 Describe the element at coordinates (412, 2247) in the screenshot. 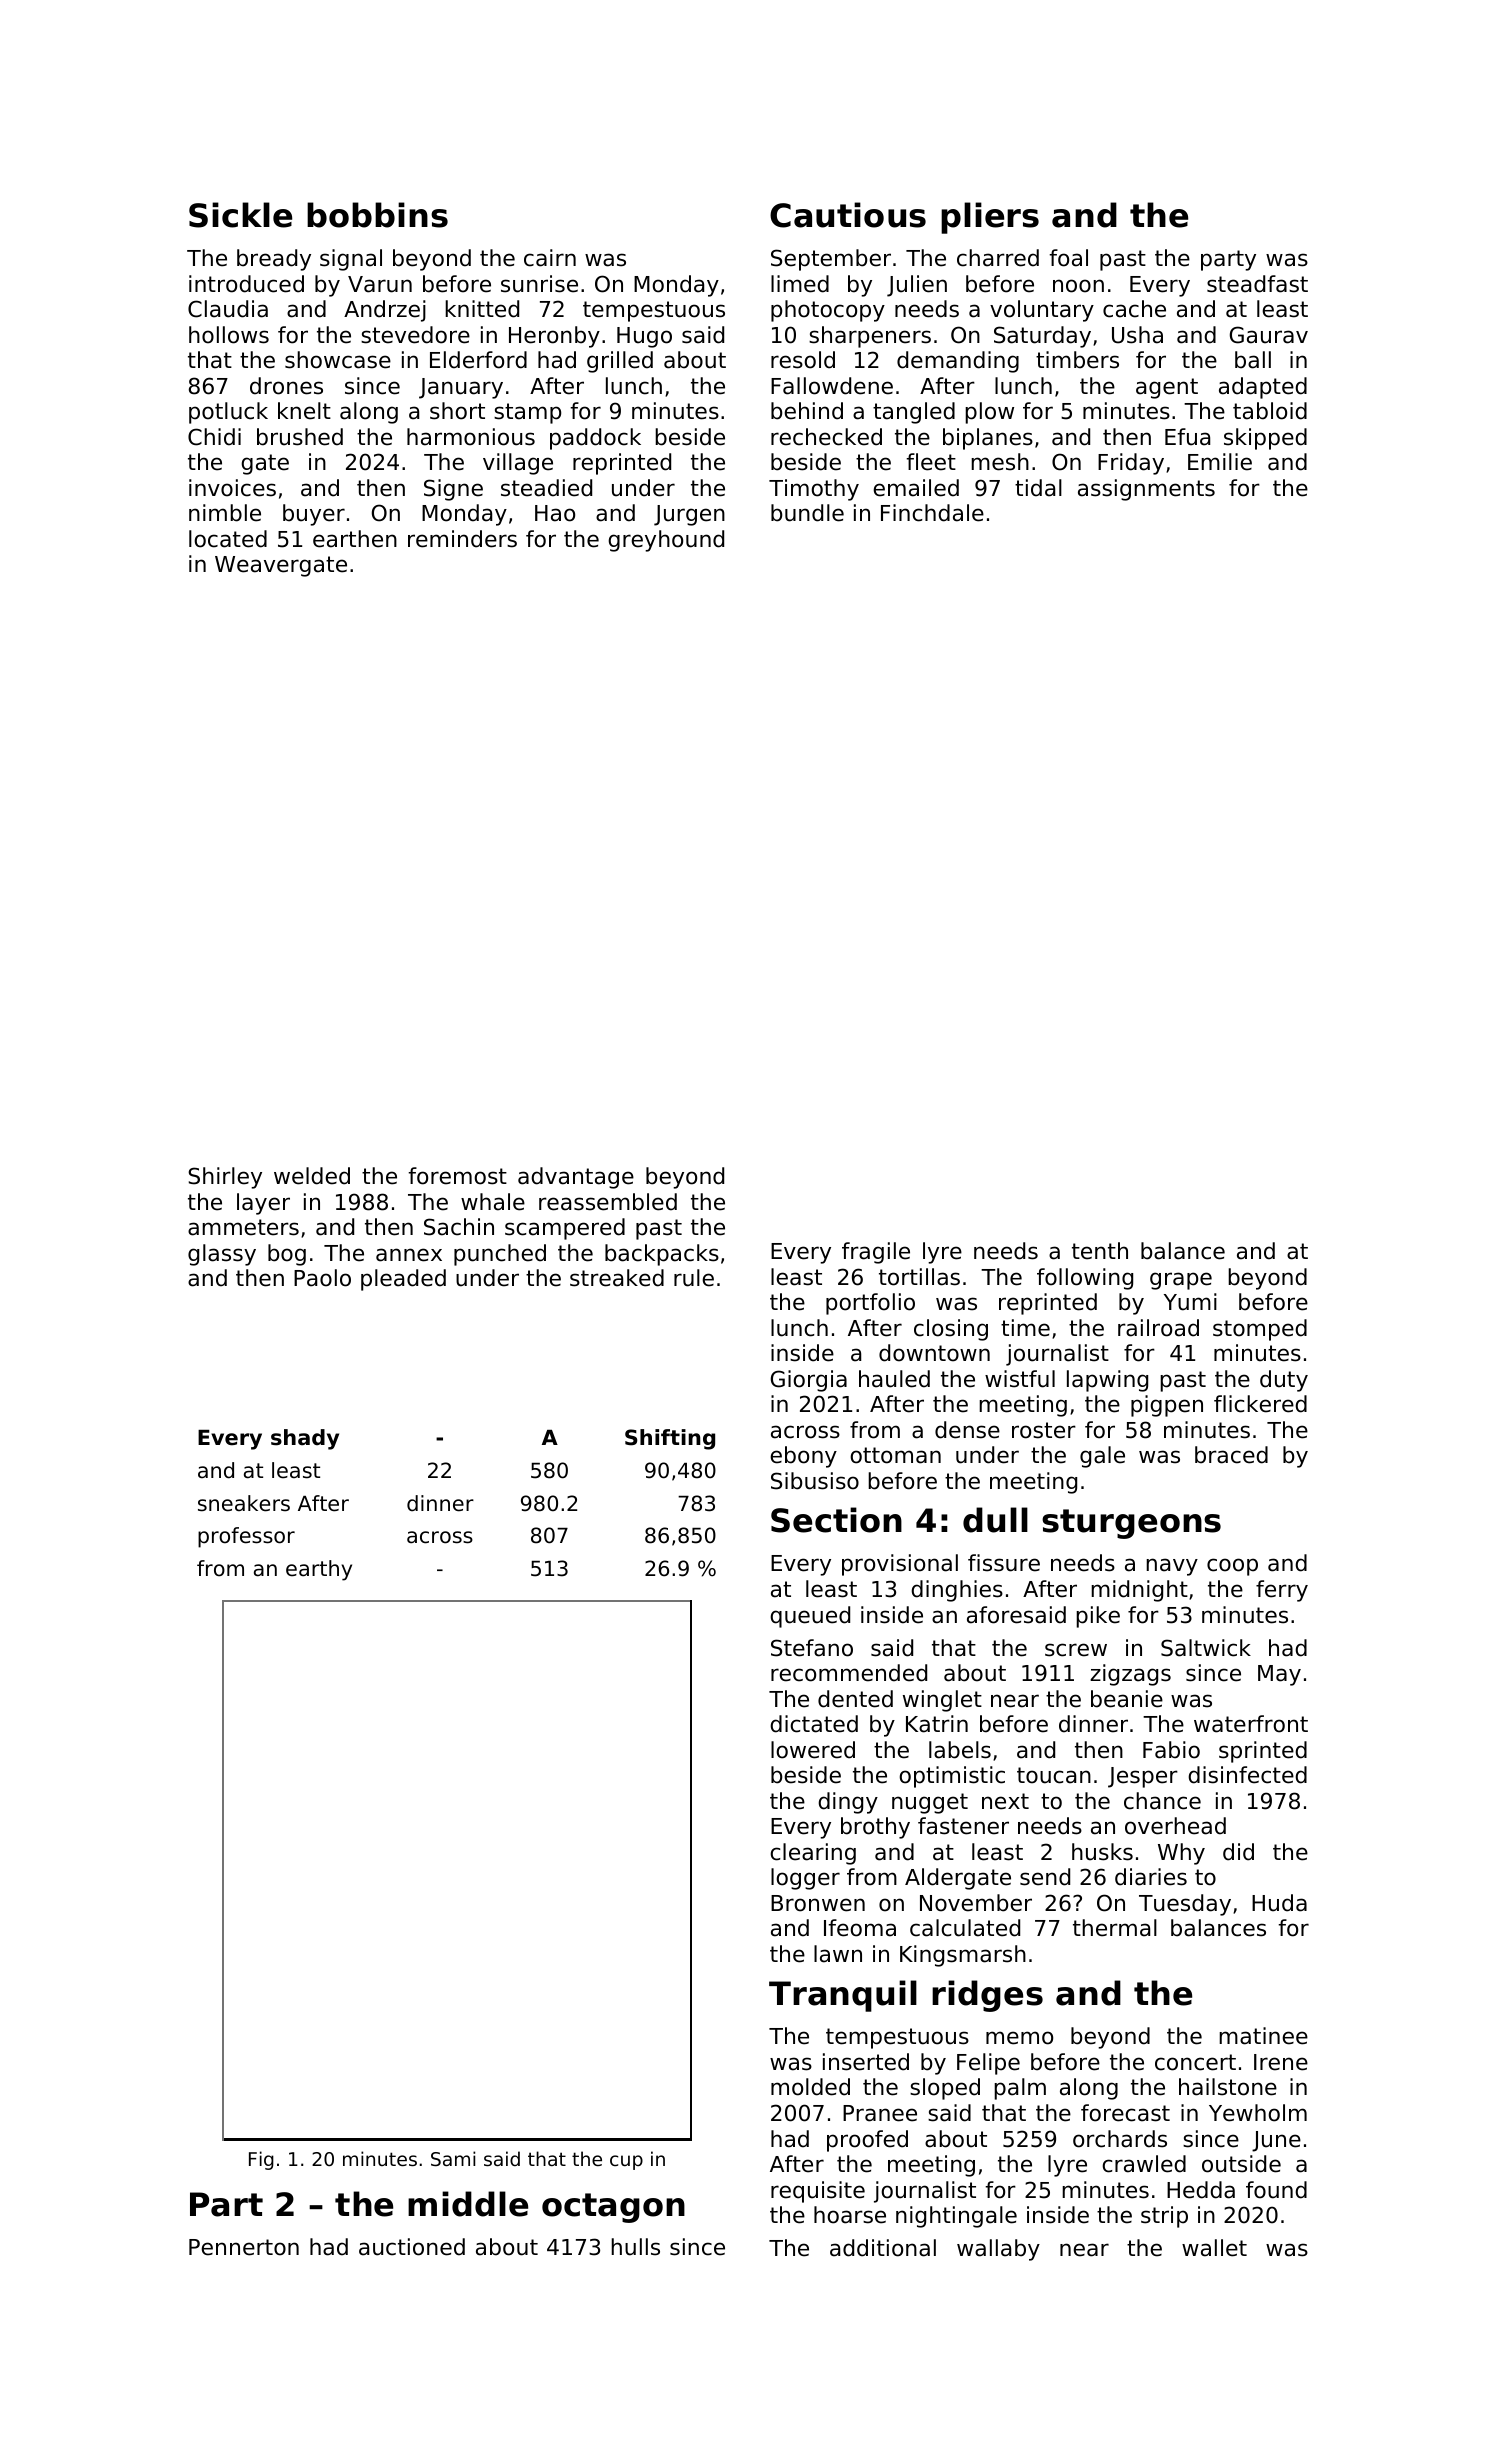

I see `auctioned` at that location.
